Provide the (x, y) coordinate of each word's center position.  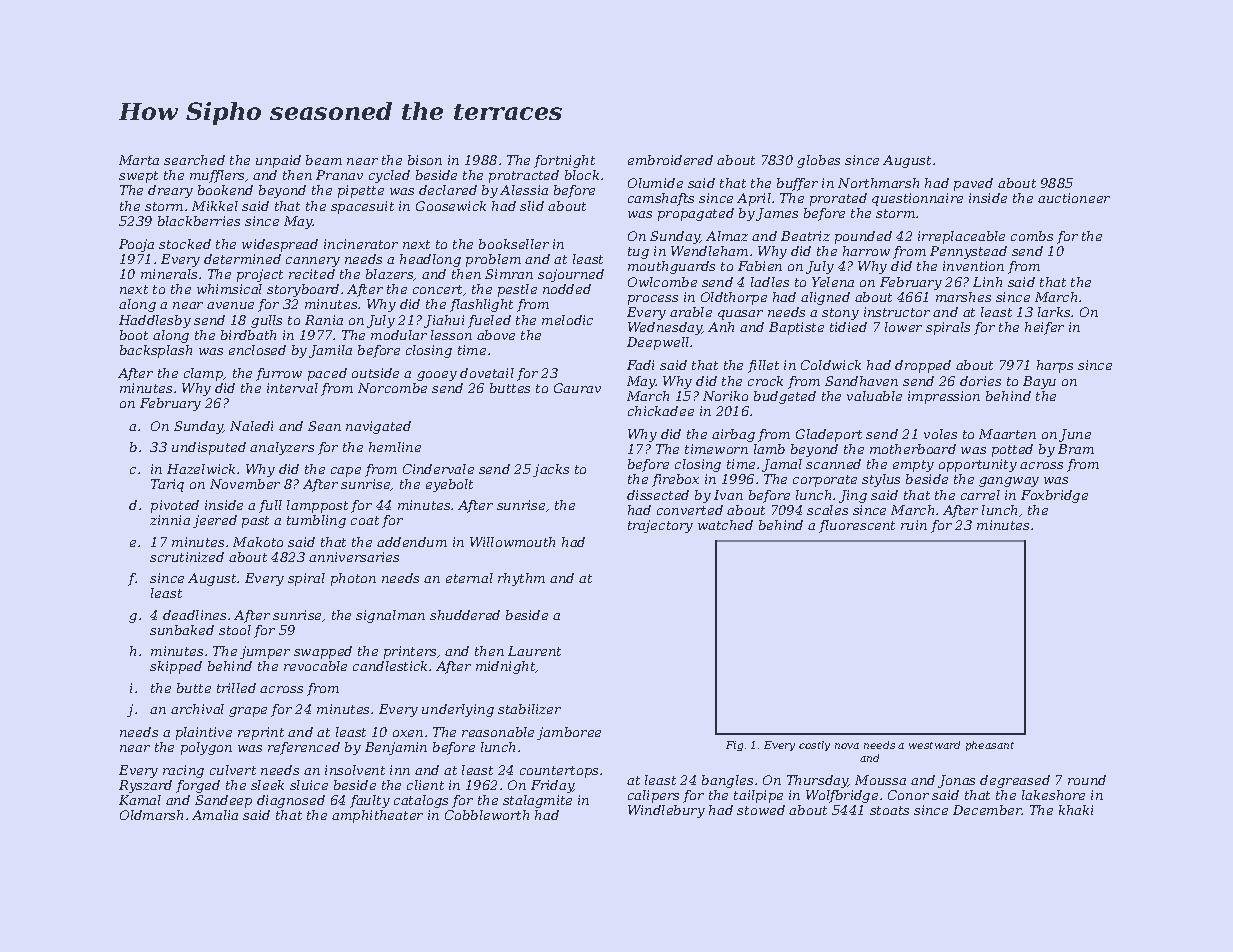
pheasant (990, 746)
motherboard (913, 449)
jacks (551, 470)
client (425, 785)
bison (425, 160)
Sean (324, 426)
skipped (176, 667)
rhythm (521, 579)
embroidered (670, 160)
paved (973, 184)
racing (183, 771)
